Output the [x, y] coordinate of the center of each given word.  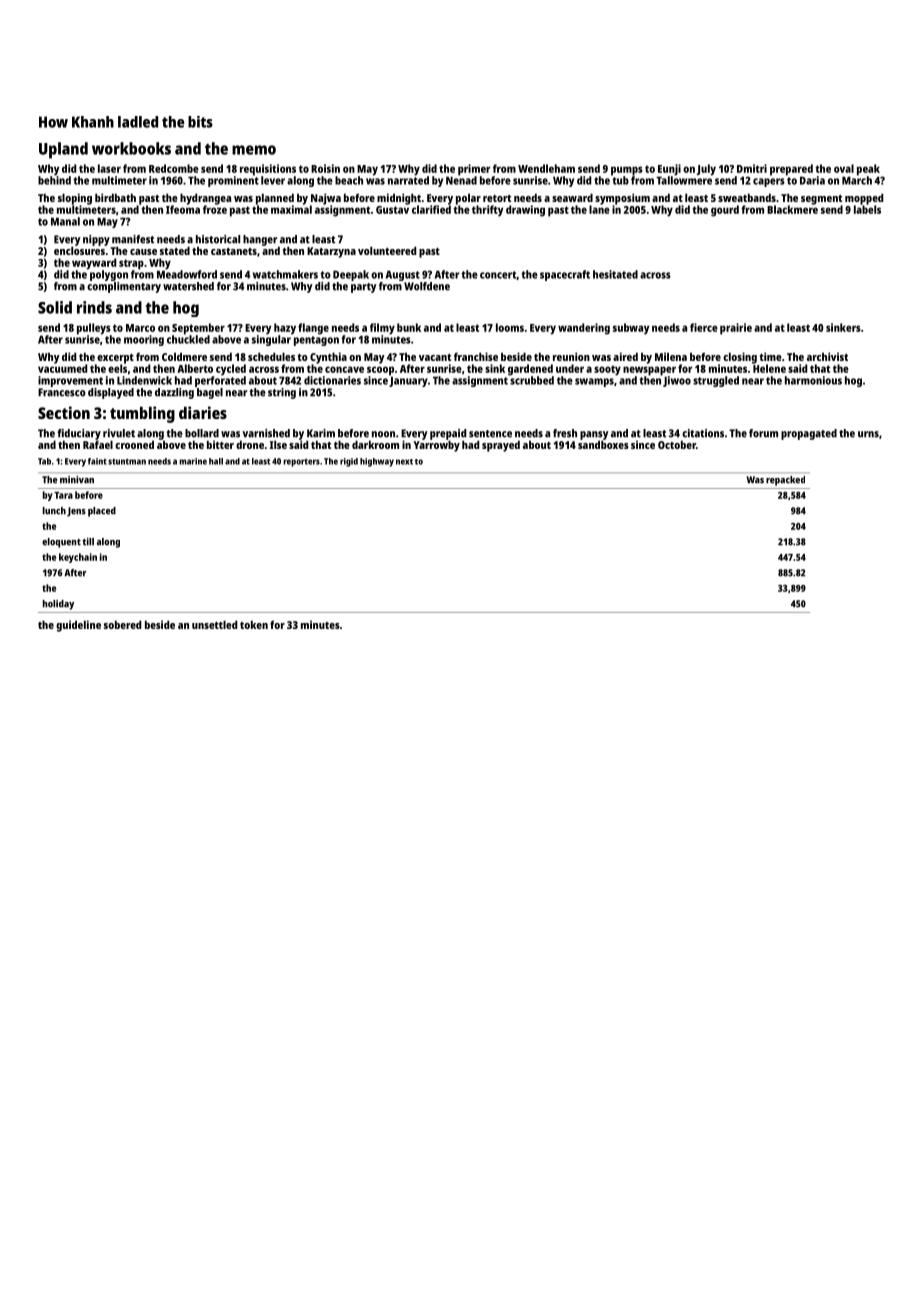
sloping [75, 199]
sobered [122, 624]
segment [821, 200]
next [404, 462]
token [254, 624]
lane [599, 209]
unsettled [214, 624]
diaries [203, 412]
